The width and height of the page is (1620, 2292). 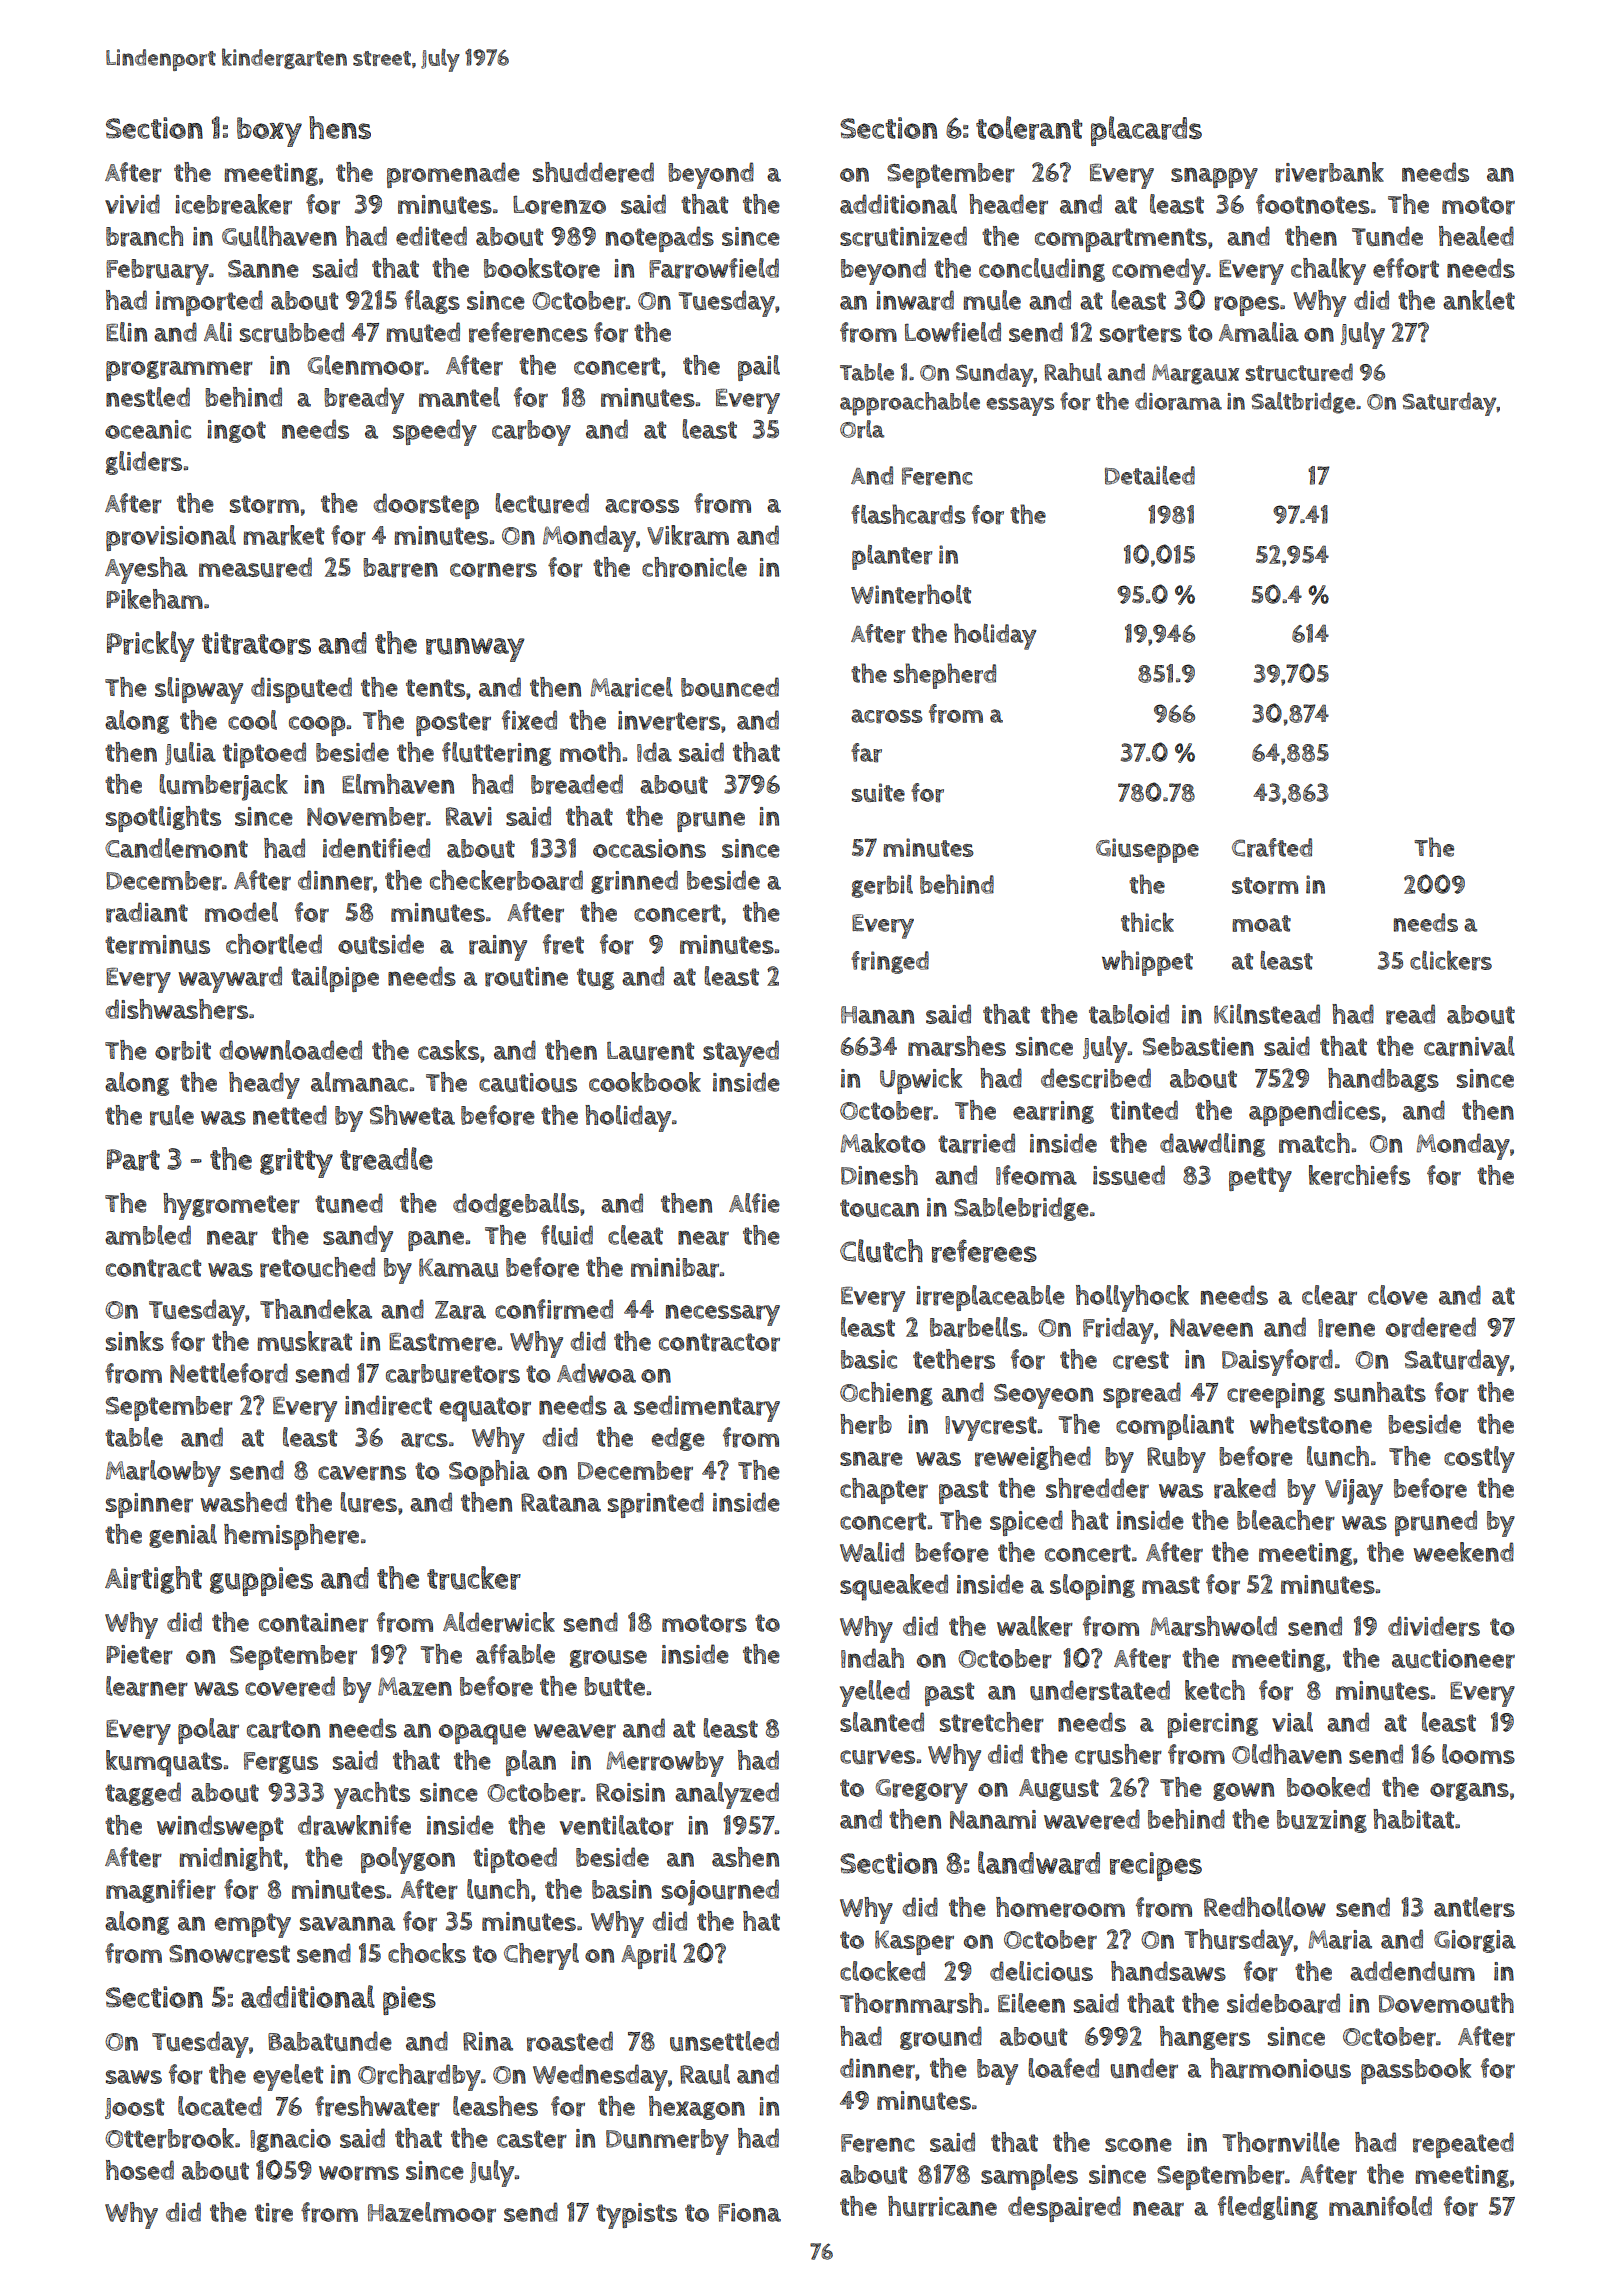 I want to click on programmer, so click(x=179, y=371).
